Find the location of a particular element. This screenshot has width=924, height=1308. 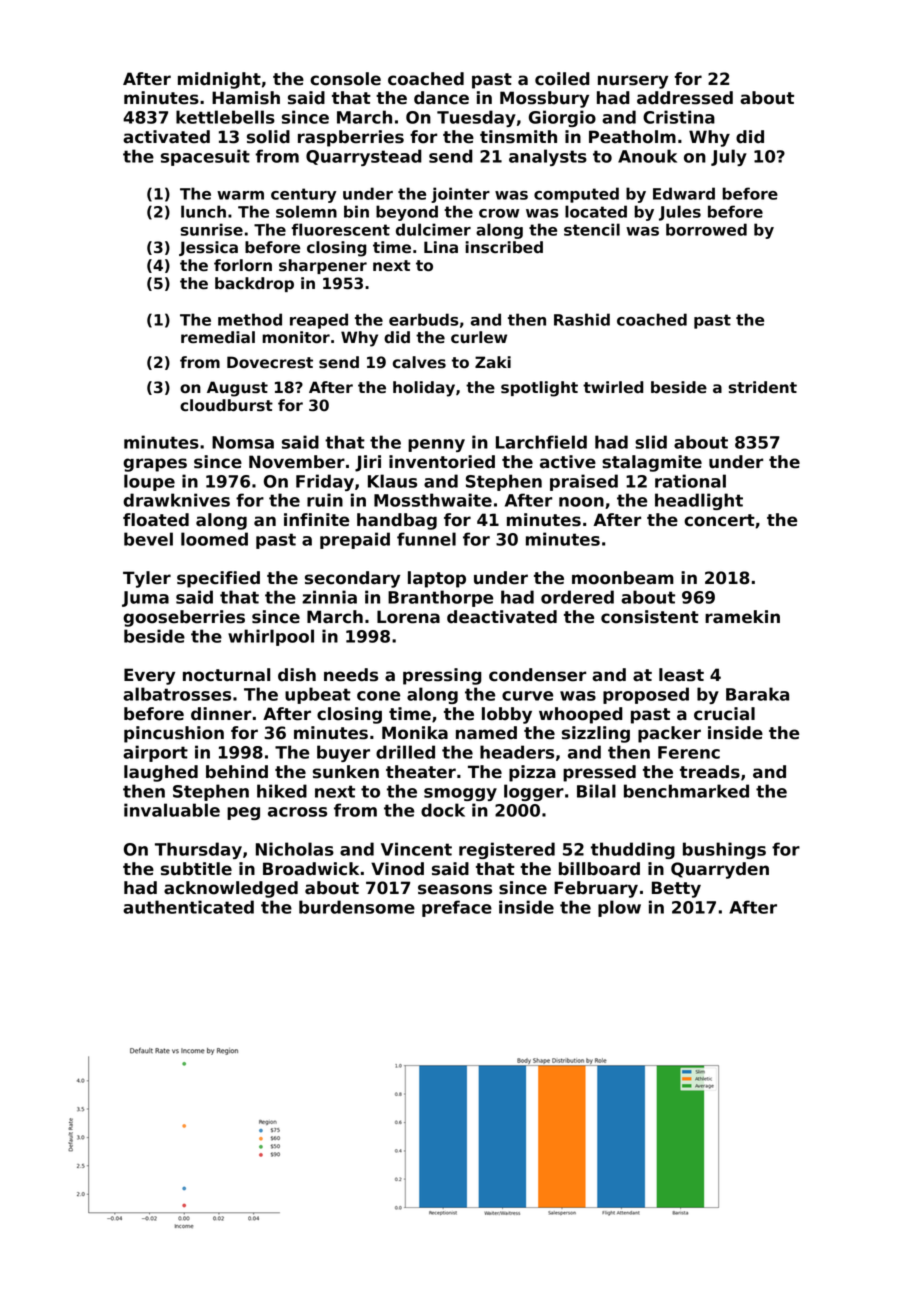

addressed is located at coordinates (685, 98).
